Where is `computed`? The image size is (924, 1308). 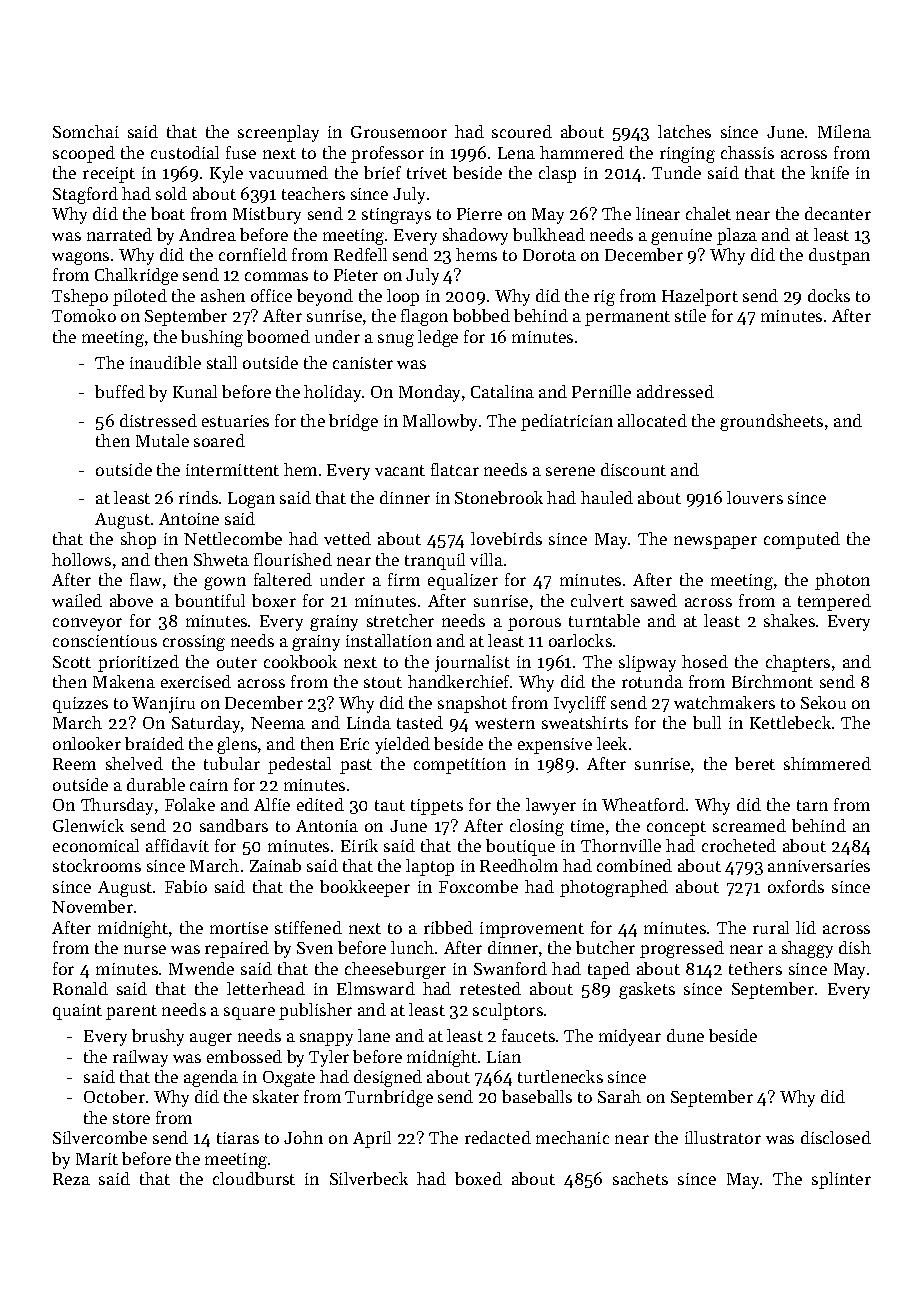 computed is located at coordinates (802, 540).
